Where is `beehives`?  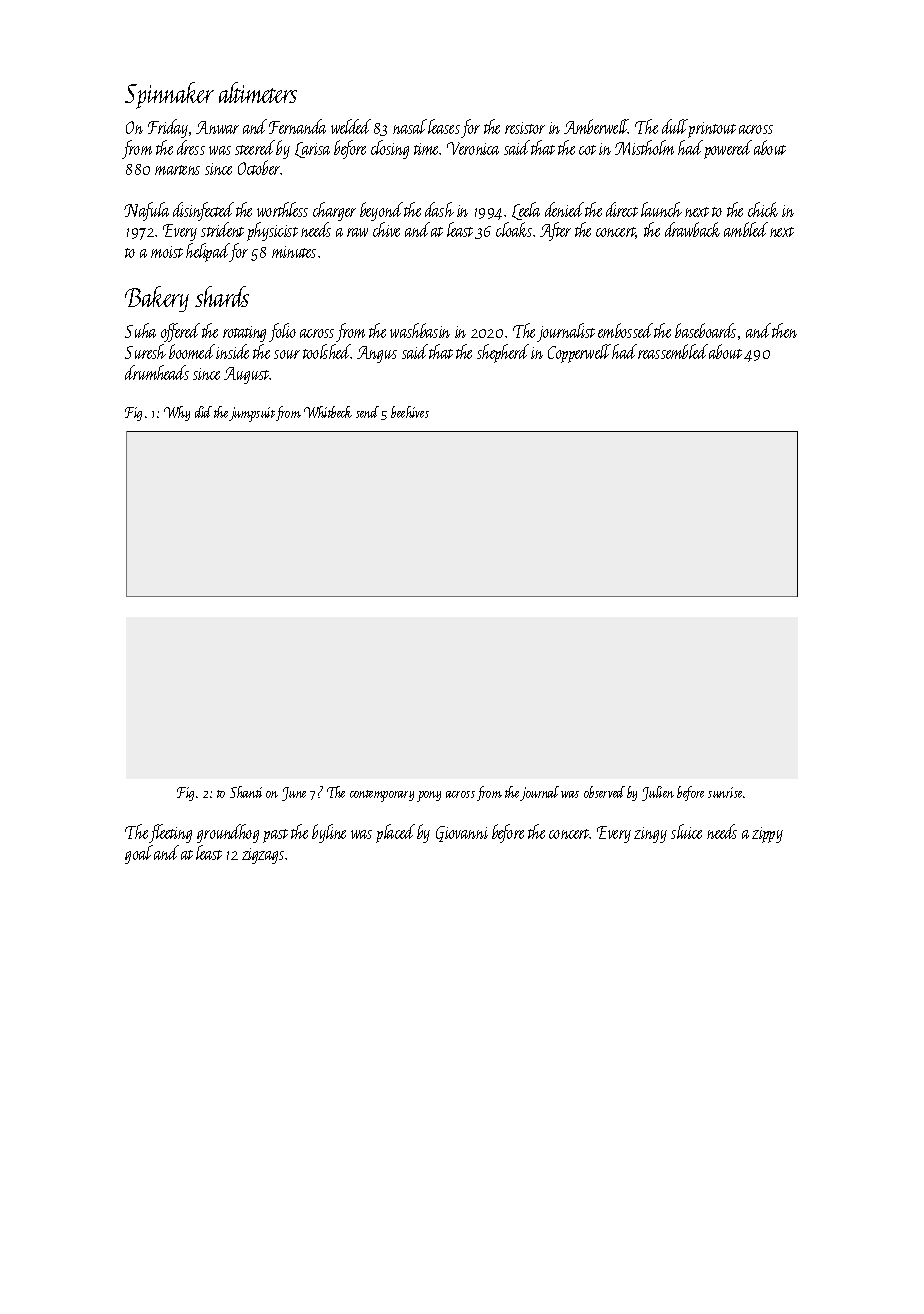
beehives is located at coordinates (410, 412).
